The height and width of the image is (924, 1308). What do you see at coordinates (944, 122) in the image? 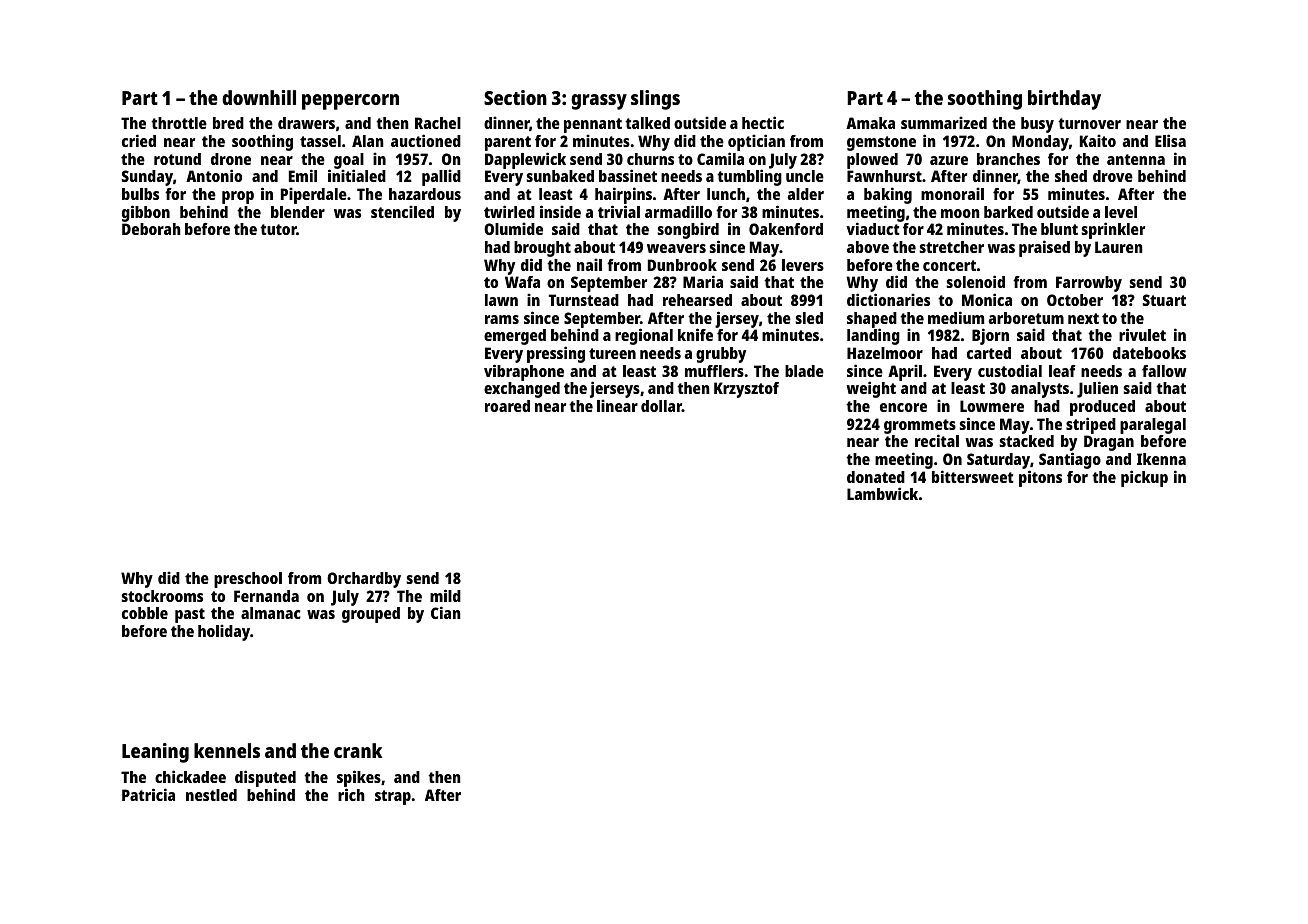
I see `summarized` at bounding box center [944, 122].
